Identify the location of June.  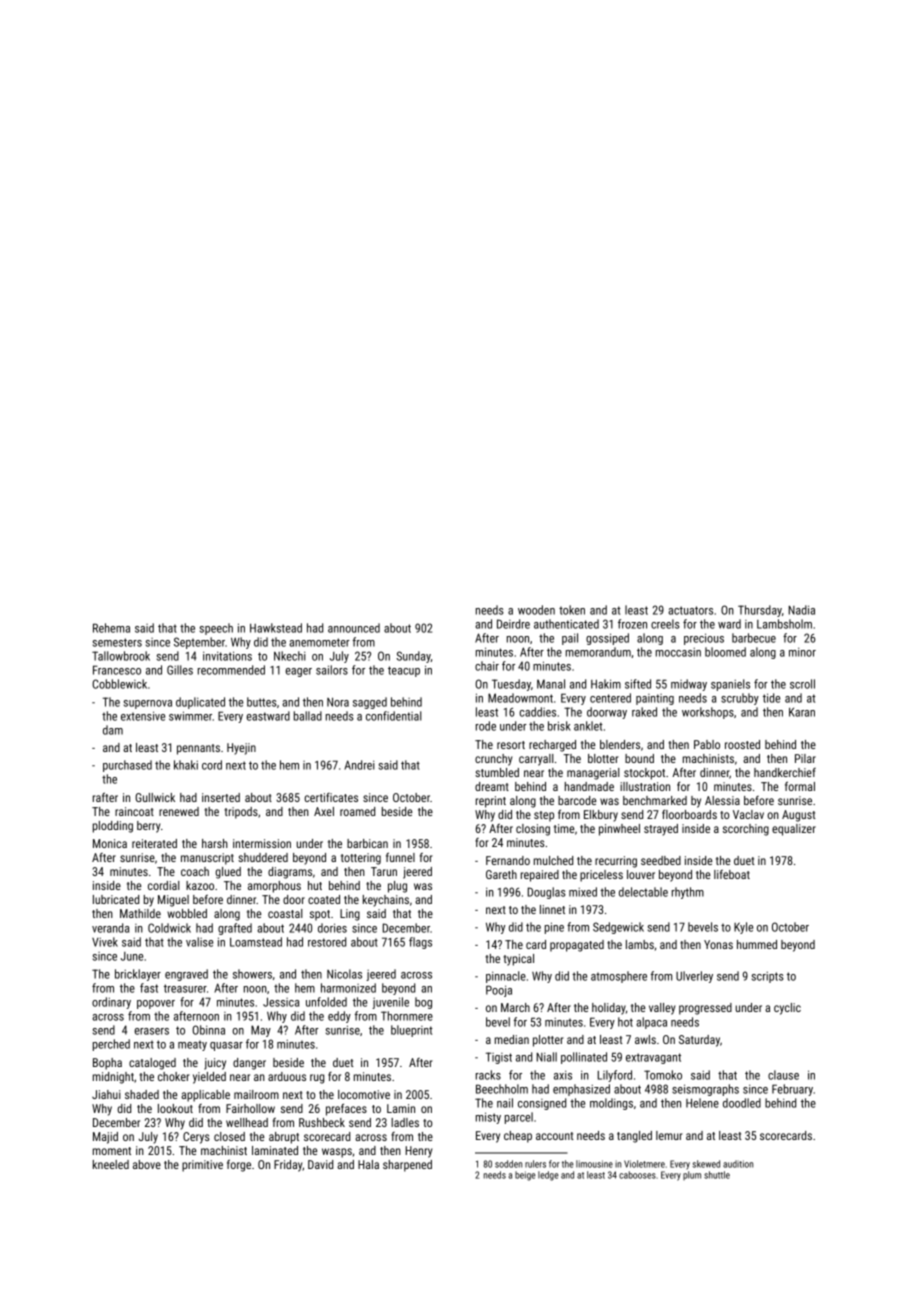
(132, 956).
